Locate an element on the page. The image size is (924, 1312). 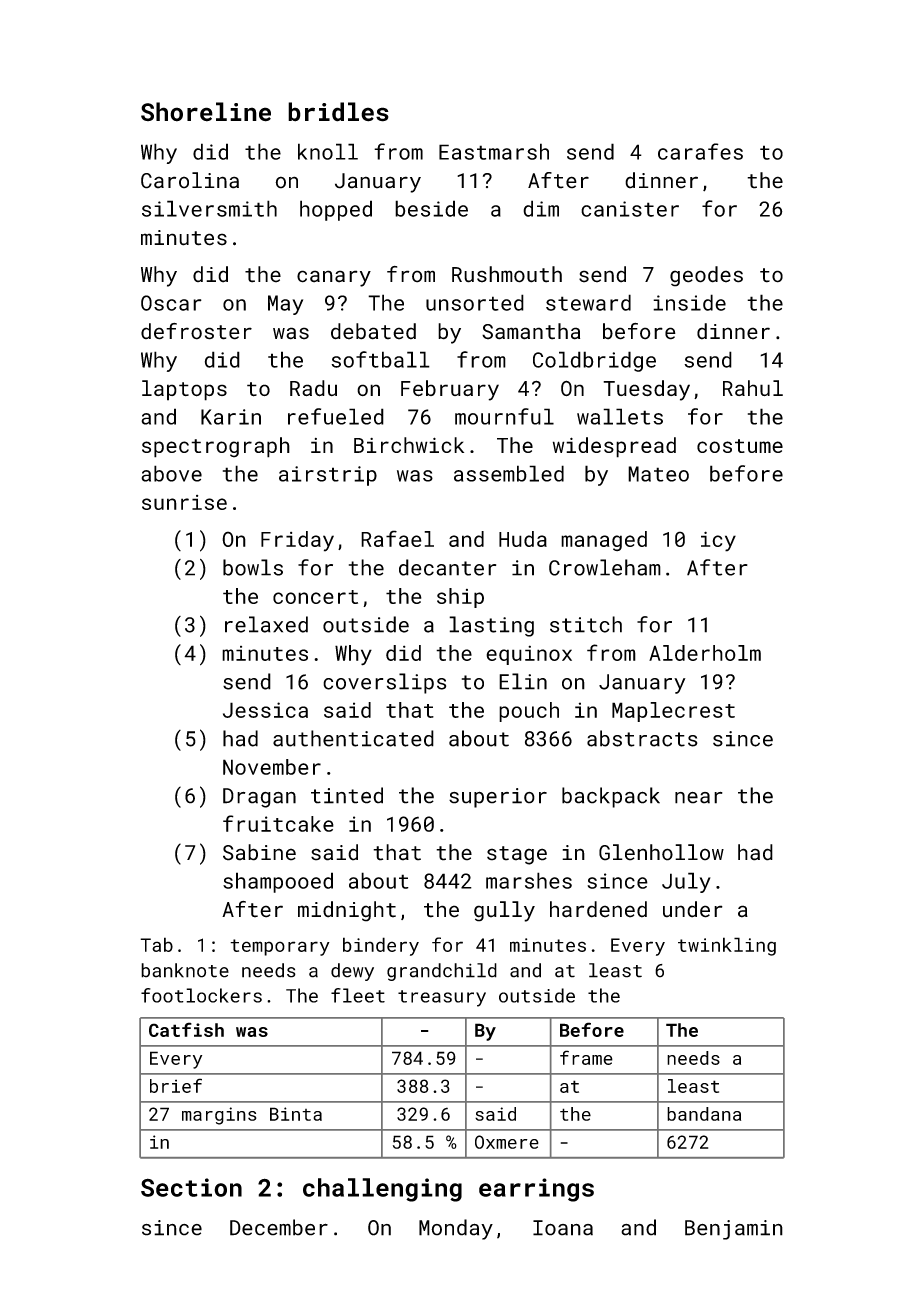
February is located at coordinates (450, 390).
